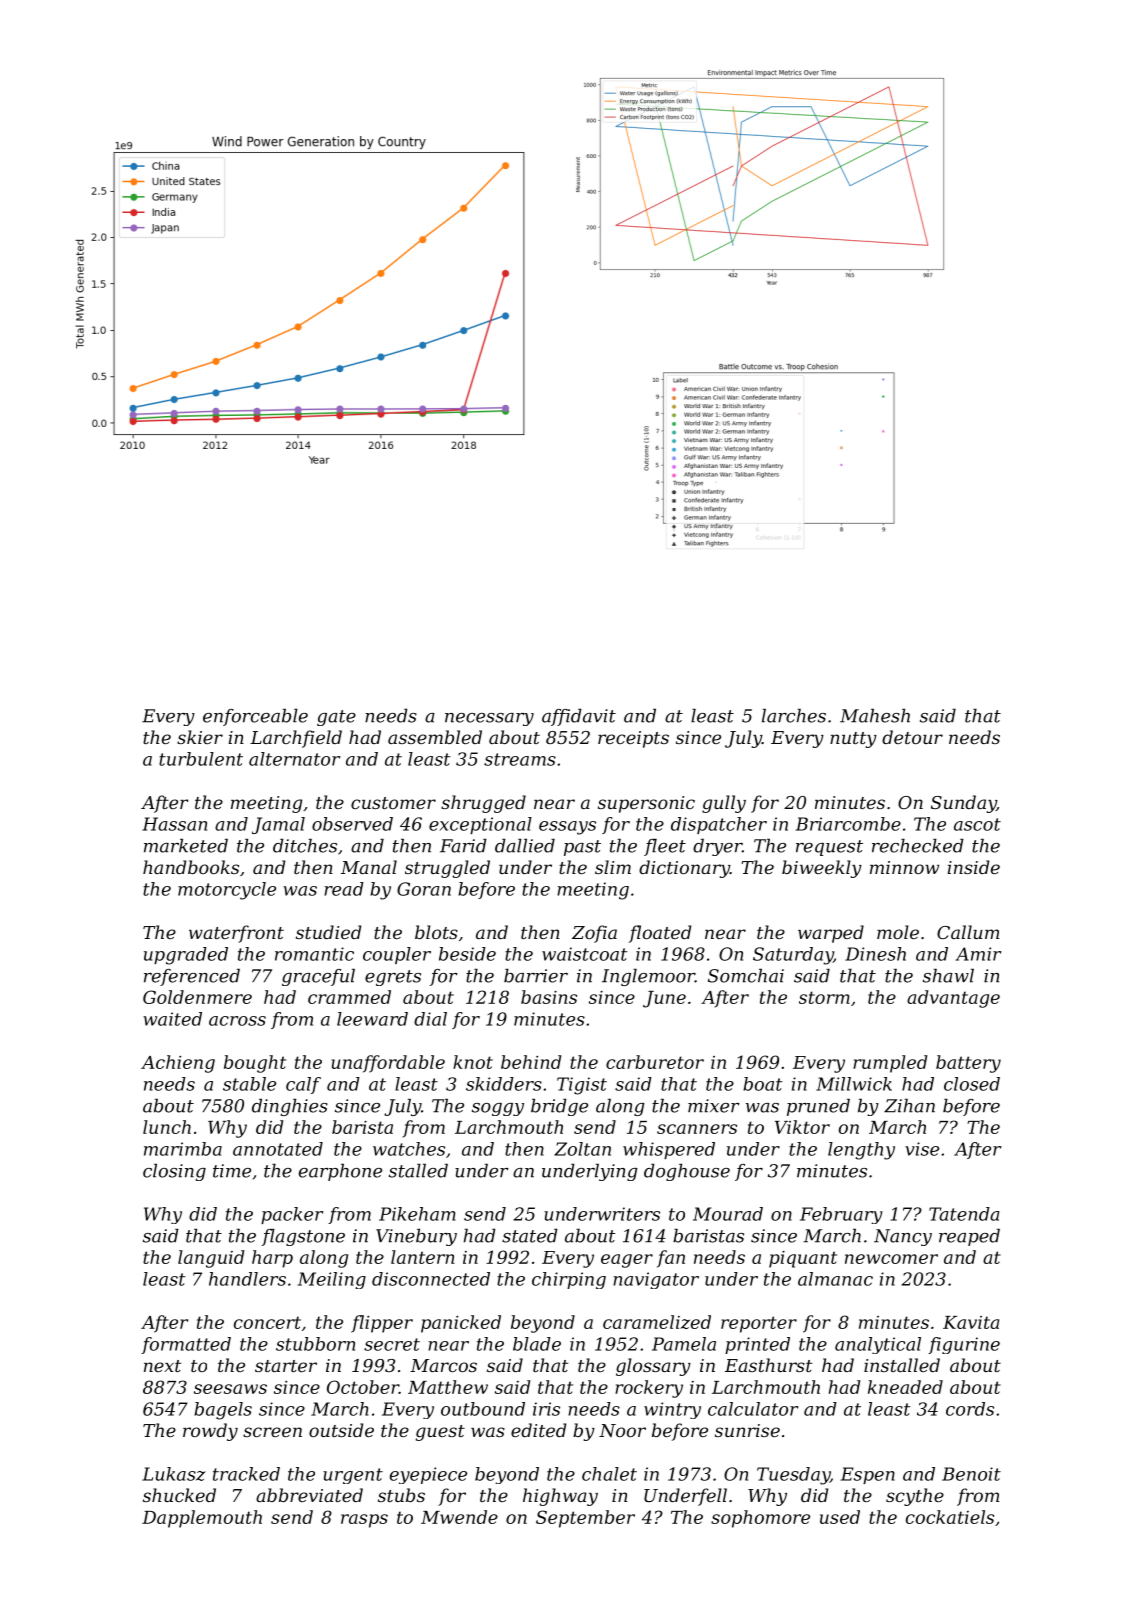 This page has width=1143, height=1616. What do you see at coordinates (200, 737) in the page?
I see `skier` at bounding box center [200, 737].
